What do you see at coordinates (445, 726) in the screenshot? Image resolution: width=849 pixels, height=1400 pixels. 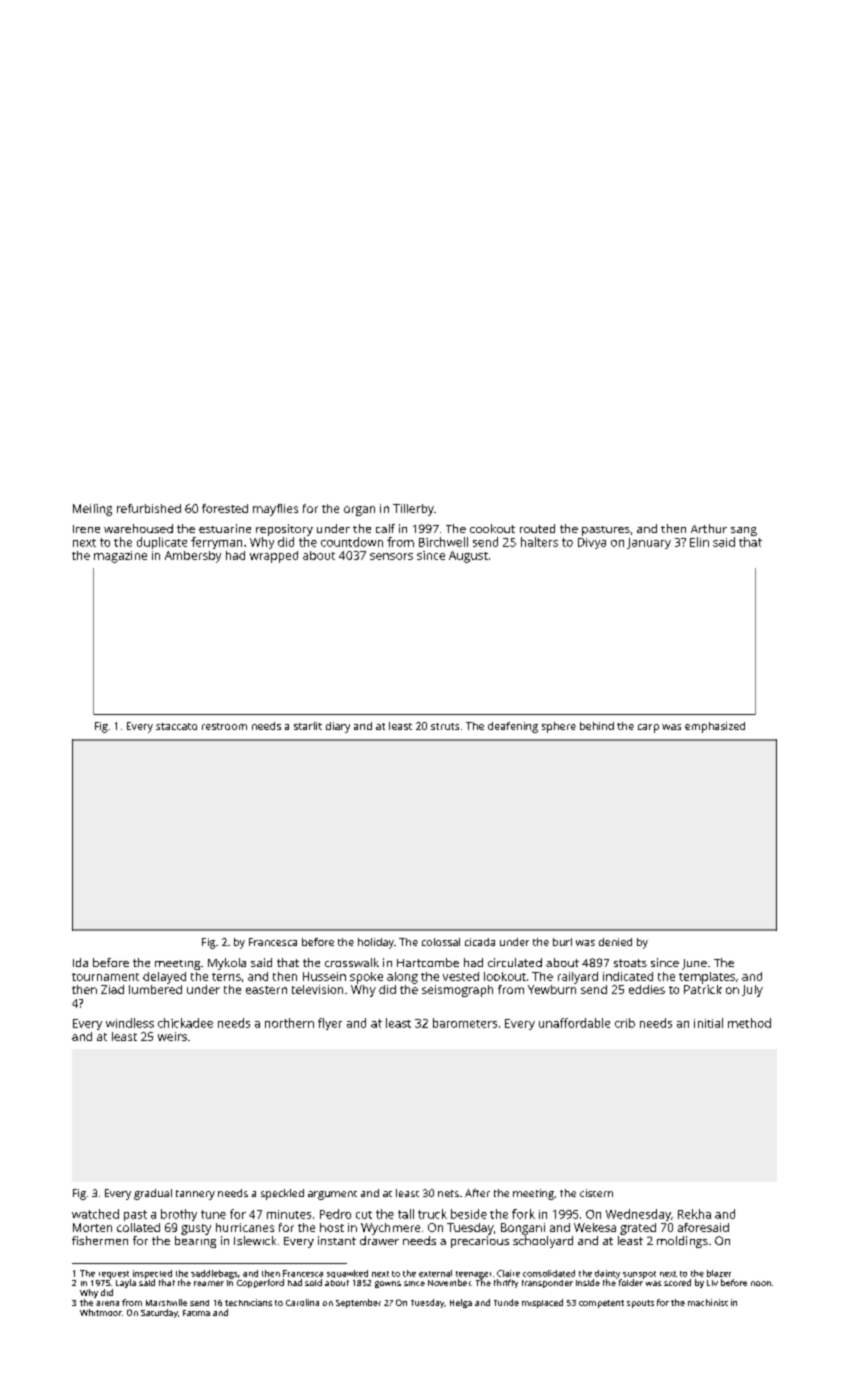 I see `struts` at bounding box center [445, 726].
